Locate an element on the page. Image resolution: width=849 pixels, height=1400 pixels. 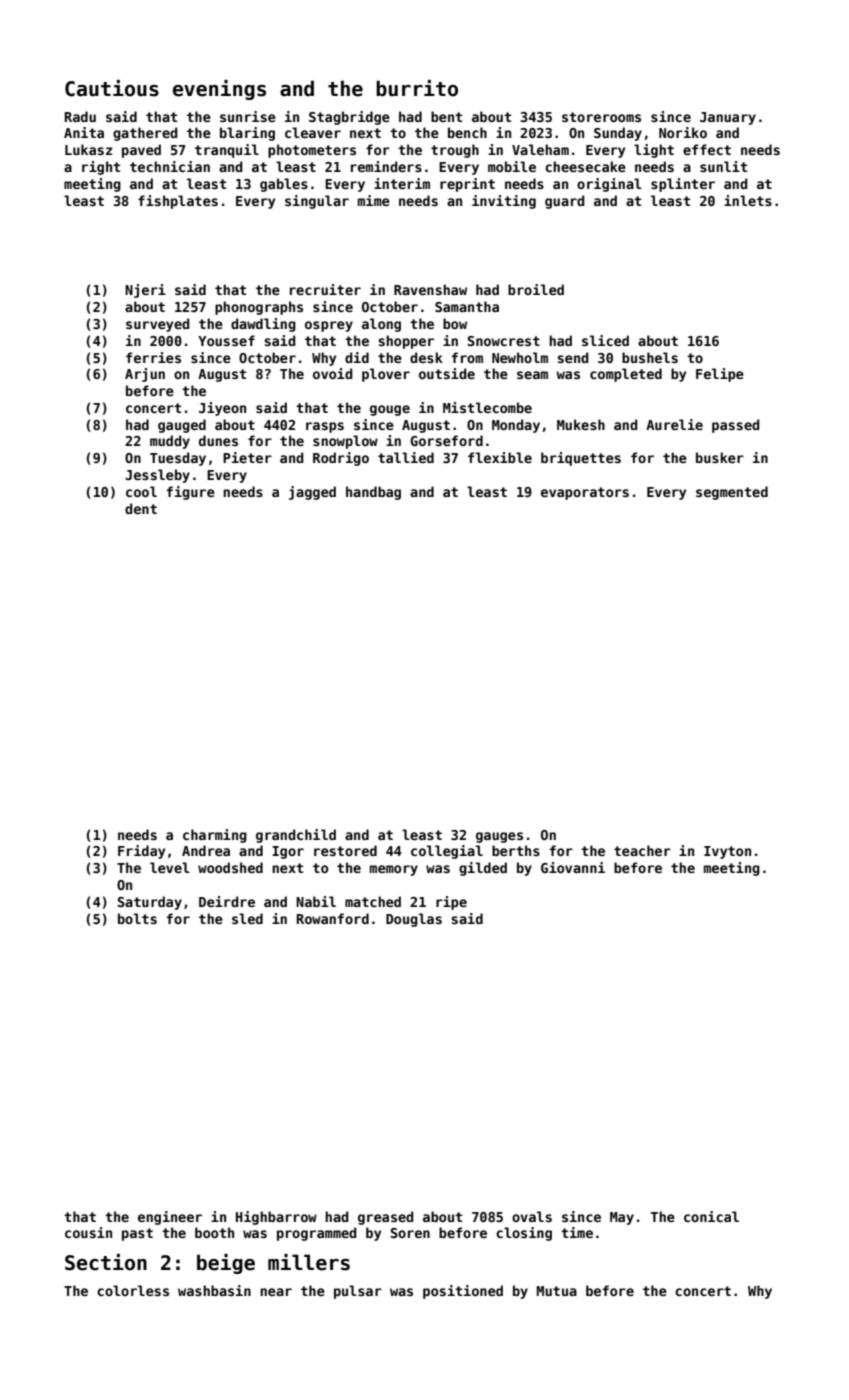
engineer is located at coordinates (170, 1218).
